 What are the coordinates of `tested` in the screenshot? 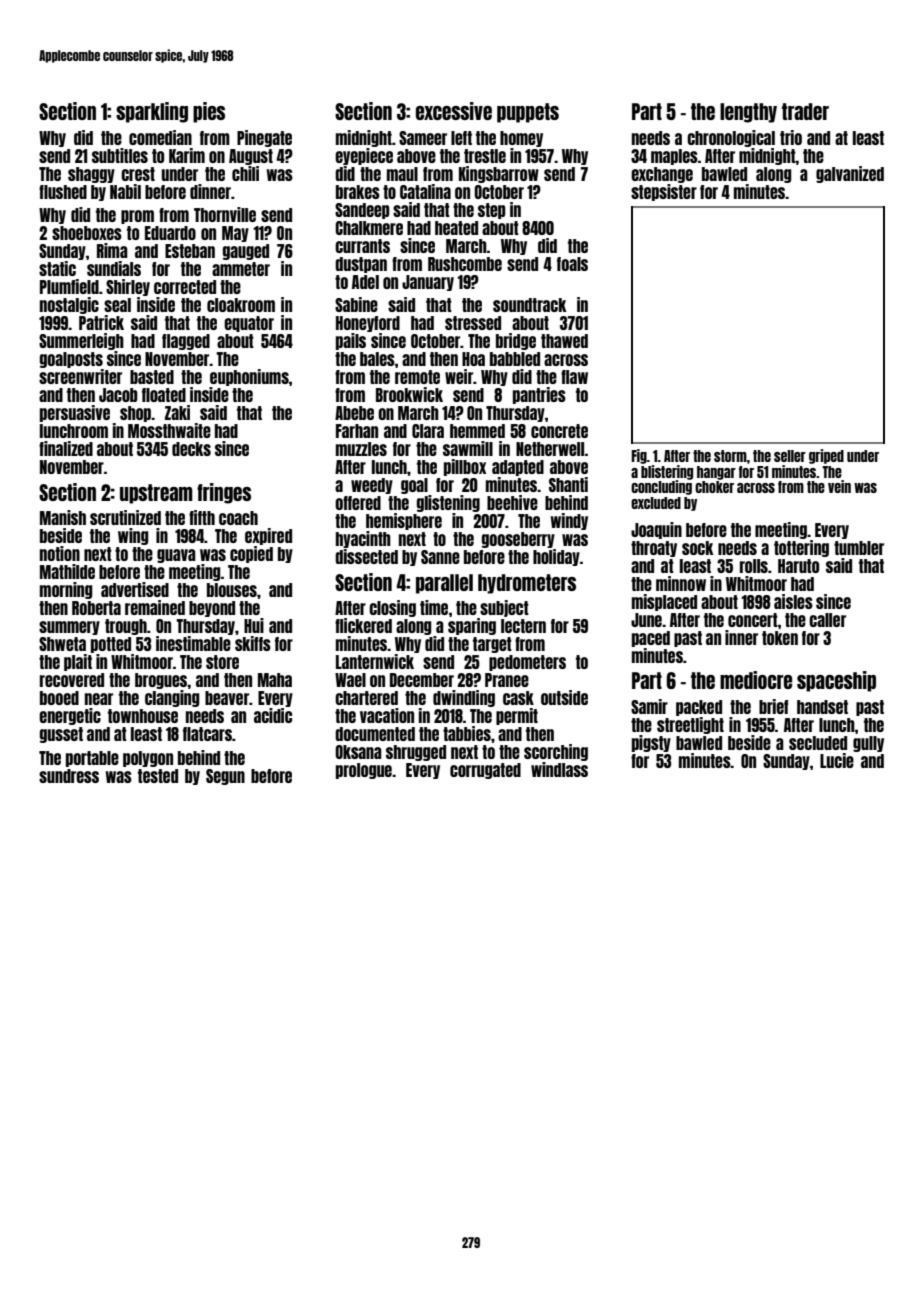 It's located at (158, 776).
